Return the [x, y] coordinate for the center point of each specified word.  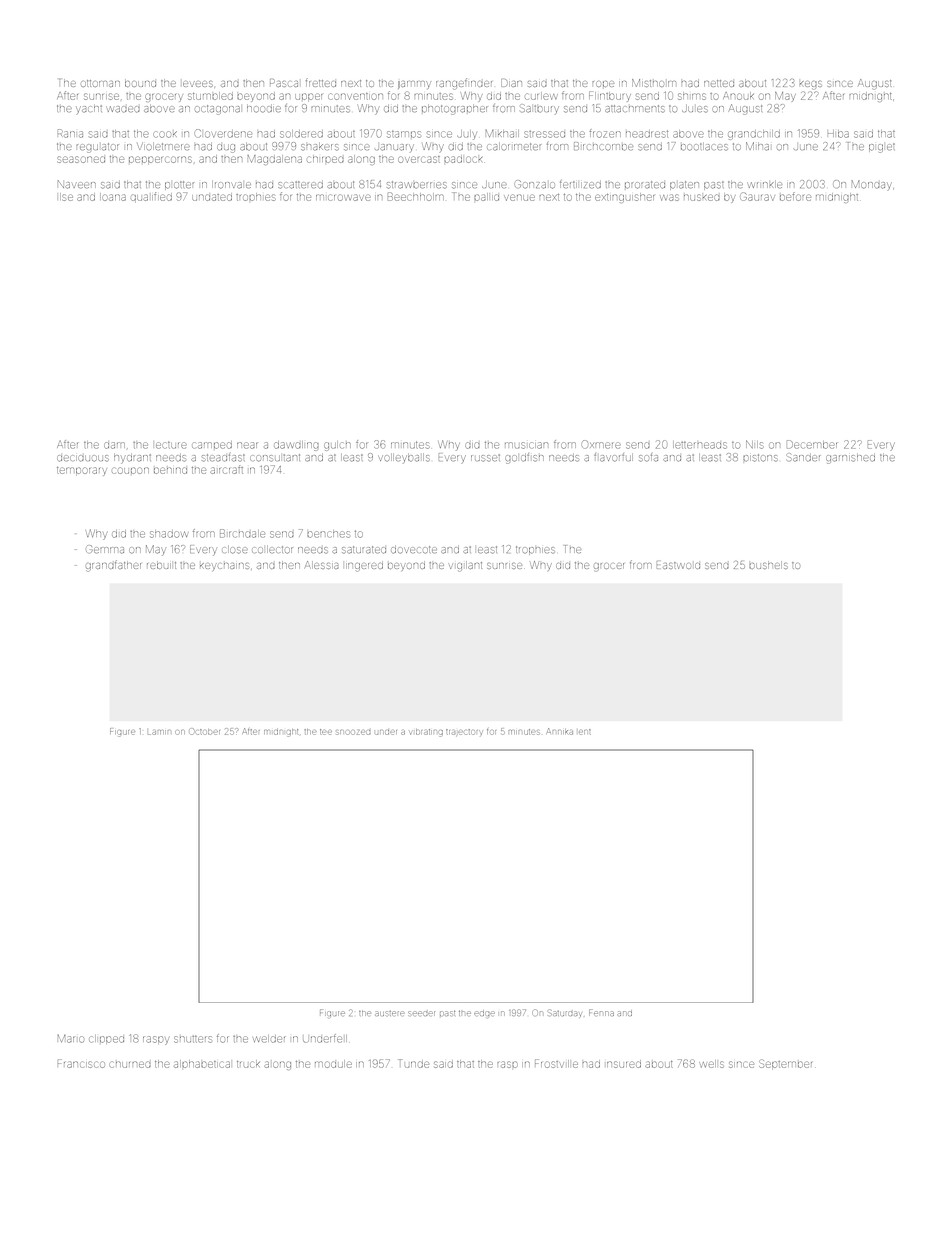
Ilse [66, 197]
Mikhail [502, 134]
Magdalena [275, 160]
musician [526, 445]
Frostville [556, 1063]
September [785, 1064]
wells [711, 1064]
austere [389, 1013]
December [812, 444]
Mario [71, 1039]
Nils [754, 444]
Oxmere [601, 444]
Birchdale [242, 533]
